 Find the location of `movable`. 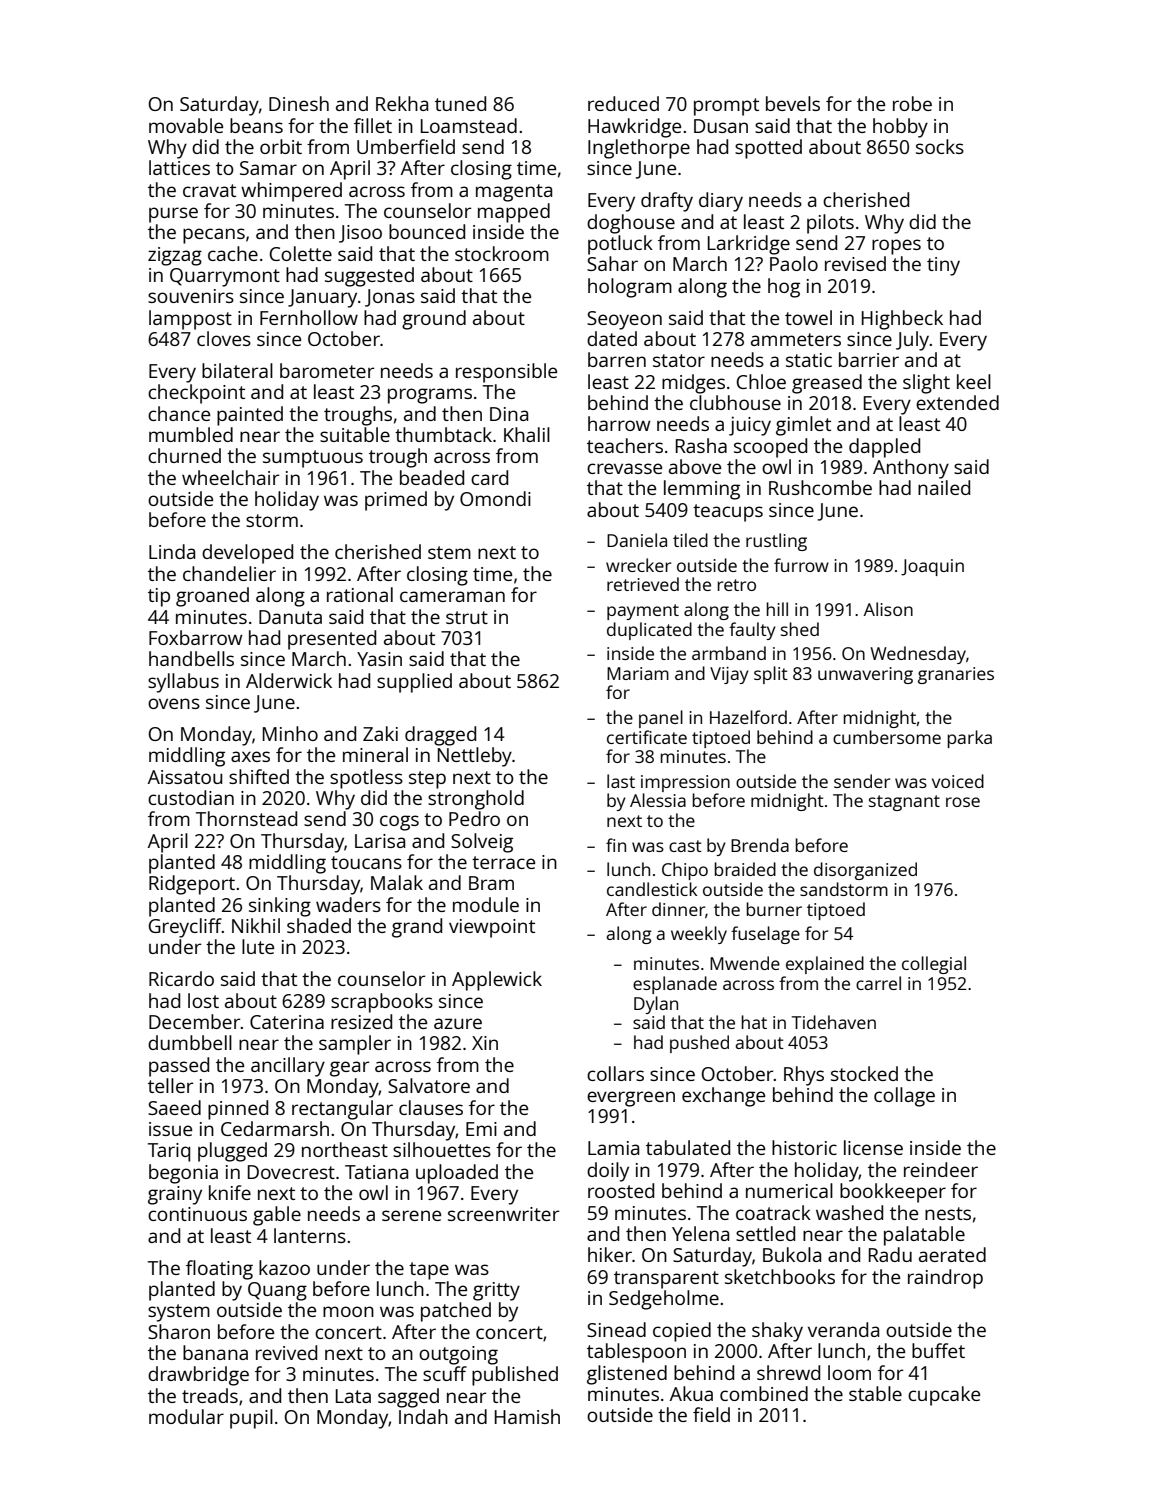

movable is located at coordinates (186, 125).
